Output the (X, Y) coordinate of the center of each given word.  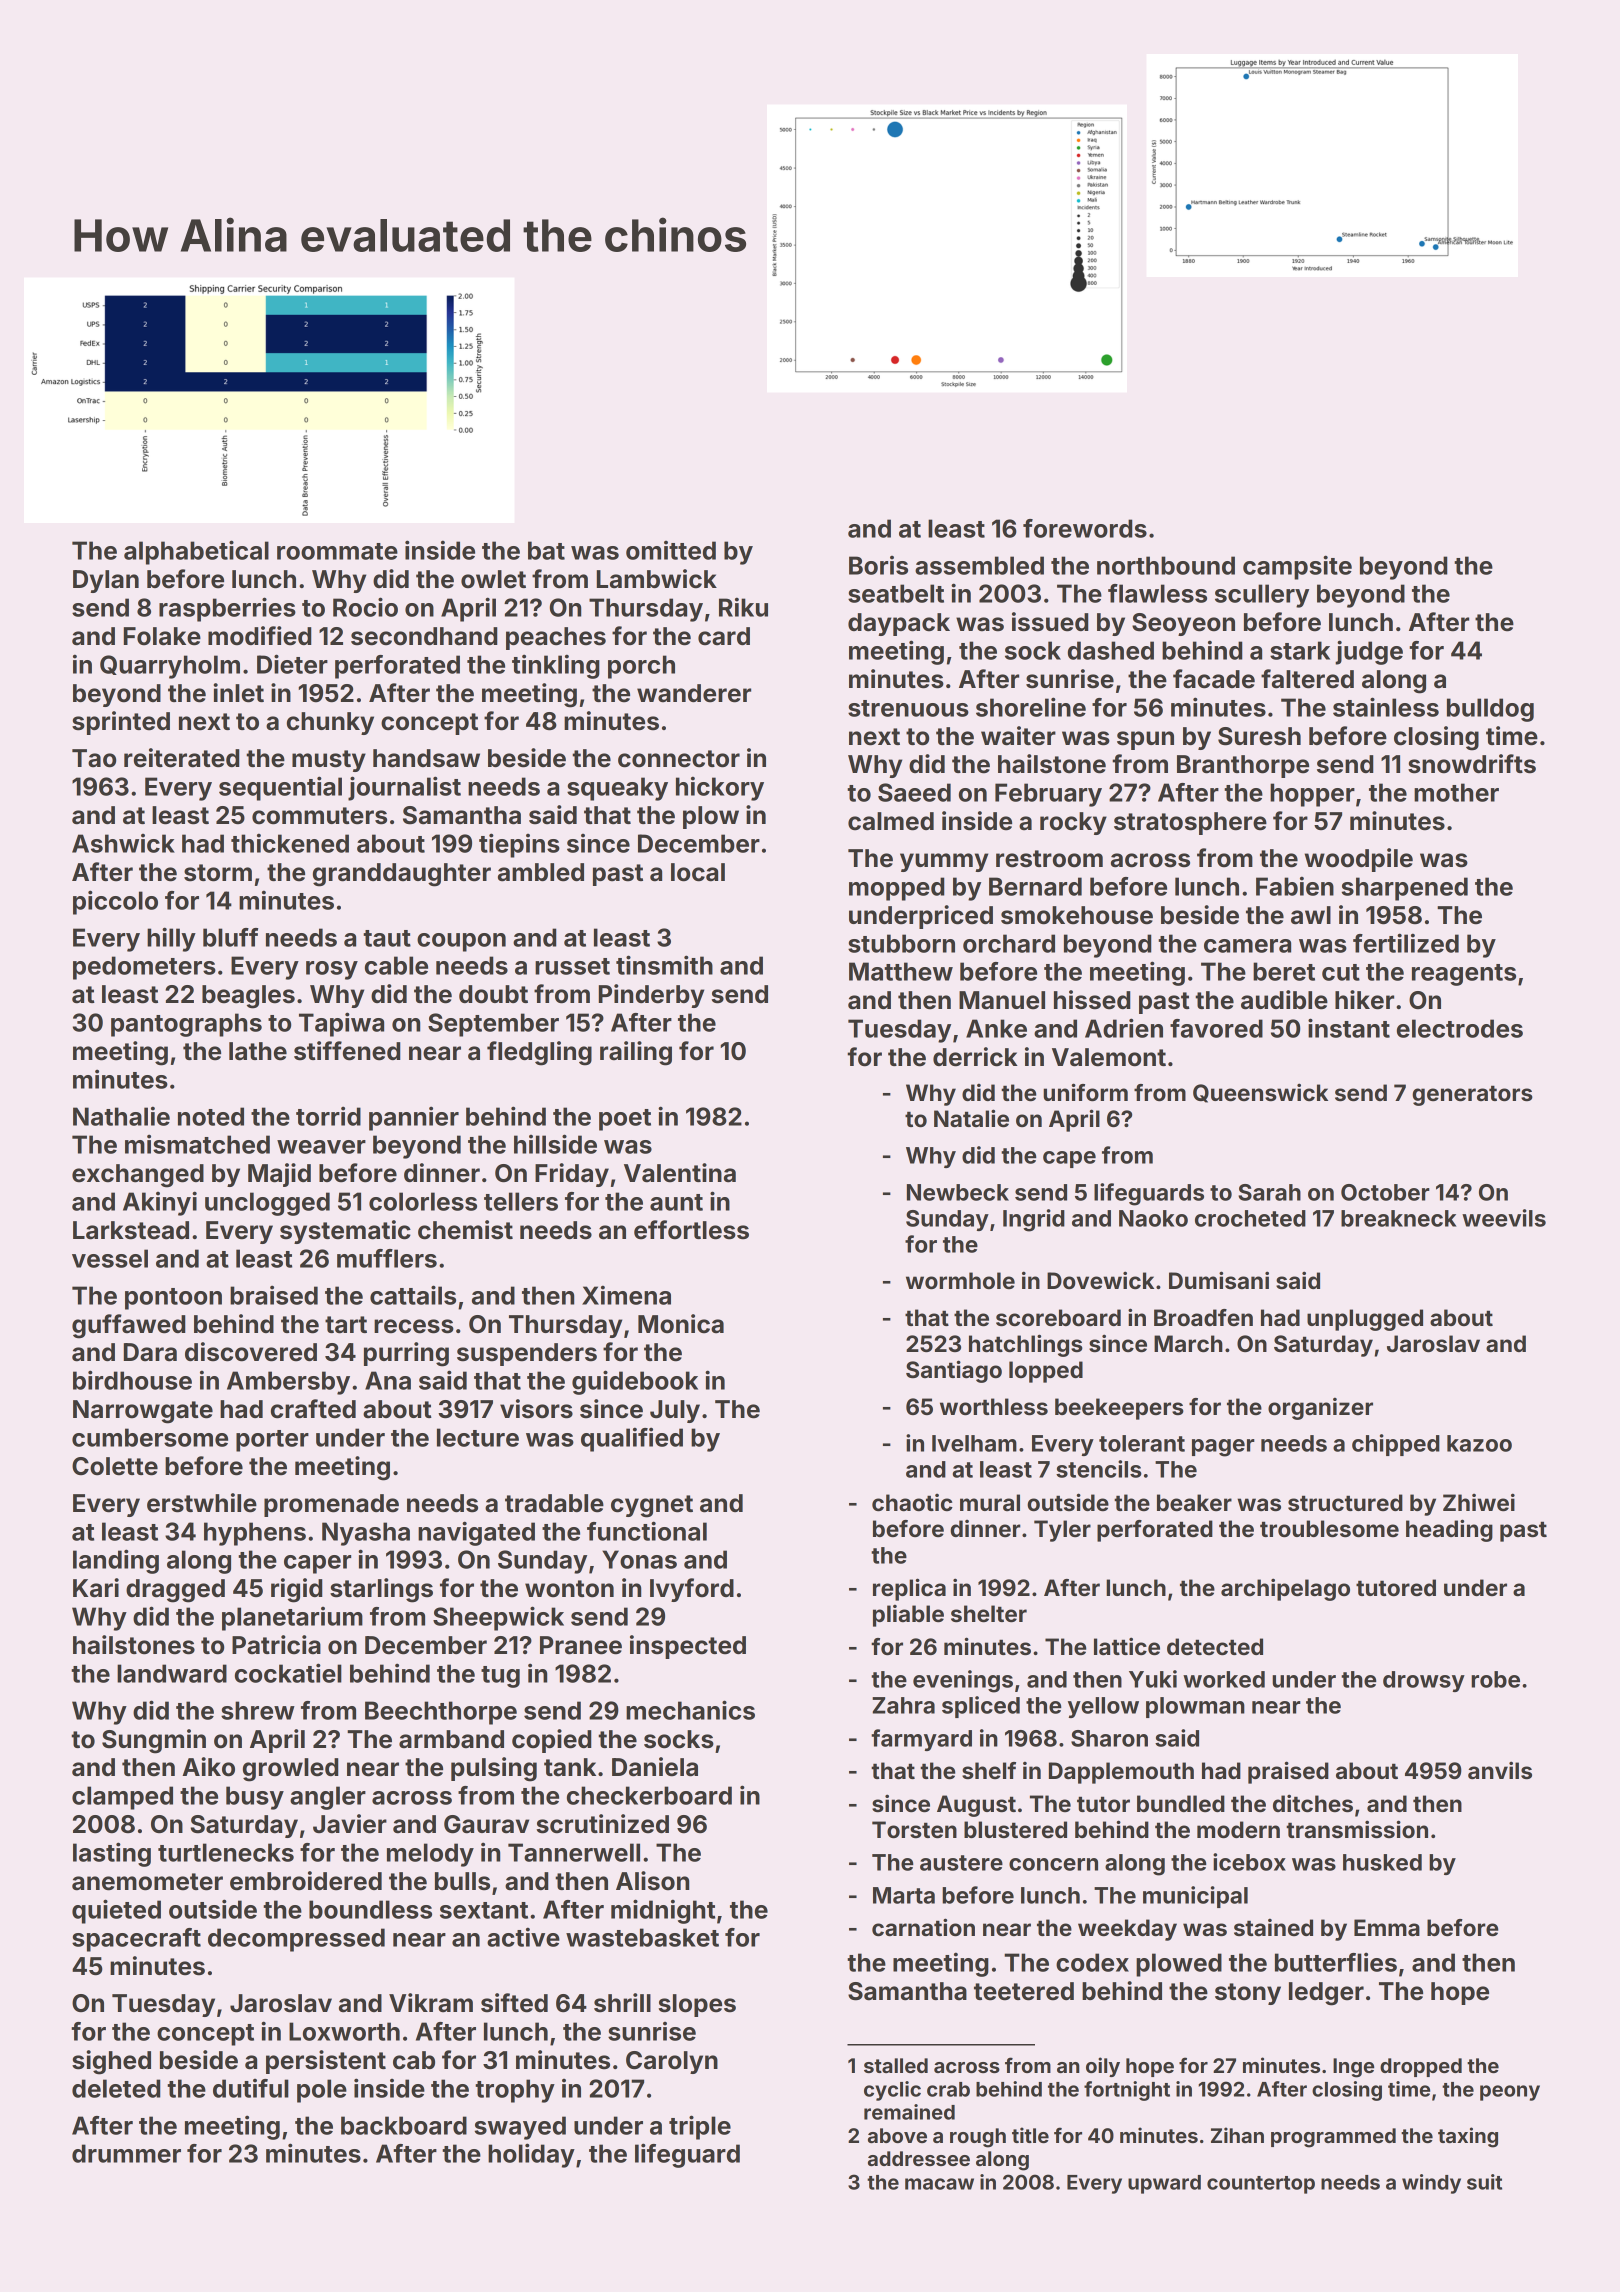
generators (1472, 1095)
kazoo (1479, 1443)
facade (1214, 679)
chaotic (912, 1502)
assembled (979, 565)
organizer (1320, 1409)
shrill (622, 2003)
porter (272, 1441)
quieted (116, 1911)
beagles (248, 997)
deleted (116, 2088)
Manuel (1002, 1000)
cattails (413, 1295)
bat (546, 550)
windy (1431, 2184)
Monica (681, 1324)
